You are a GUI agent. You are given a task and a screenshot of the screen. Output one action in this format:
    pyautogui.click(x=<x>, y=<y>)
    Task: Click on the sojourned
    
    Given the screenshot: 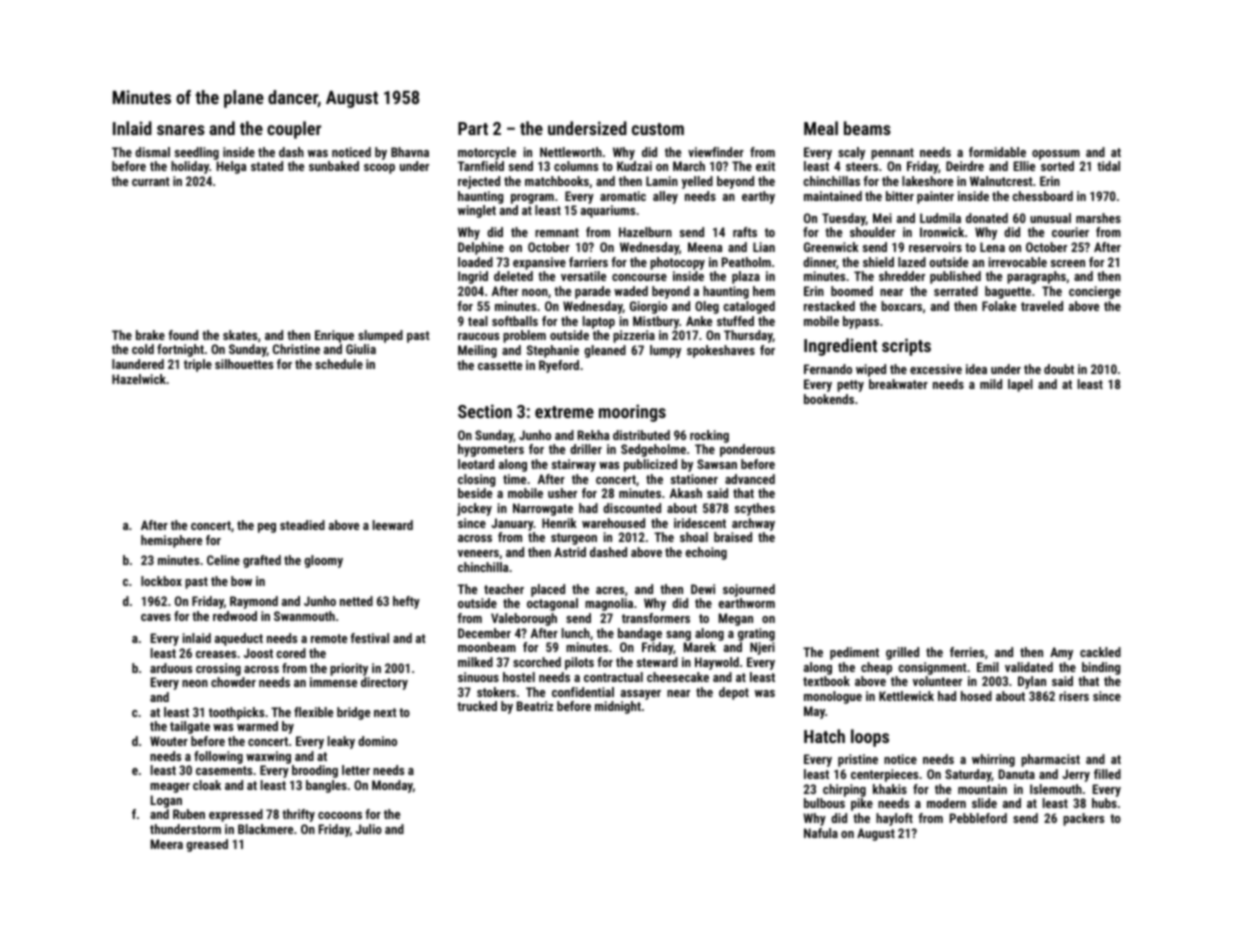 What is the action you would take?
    pyautogui.click(x=749, y=590)
